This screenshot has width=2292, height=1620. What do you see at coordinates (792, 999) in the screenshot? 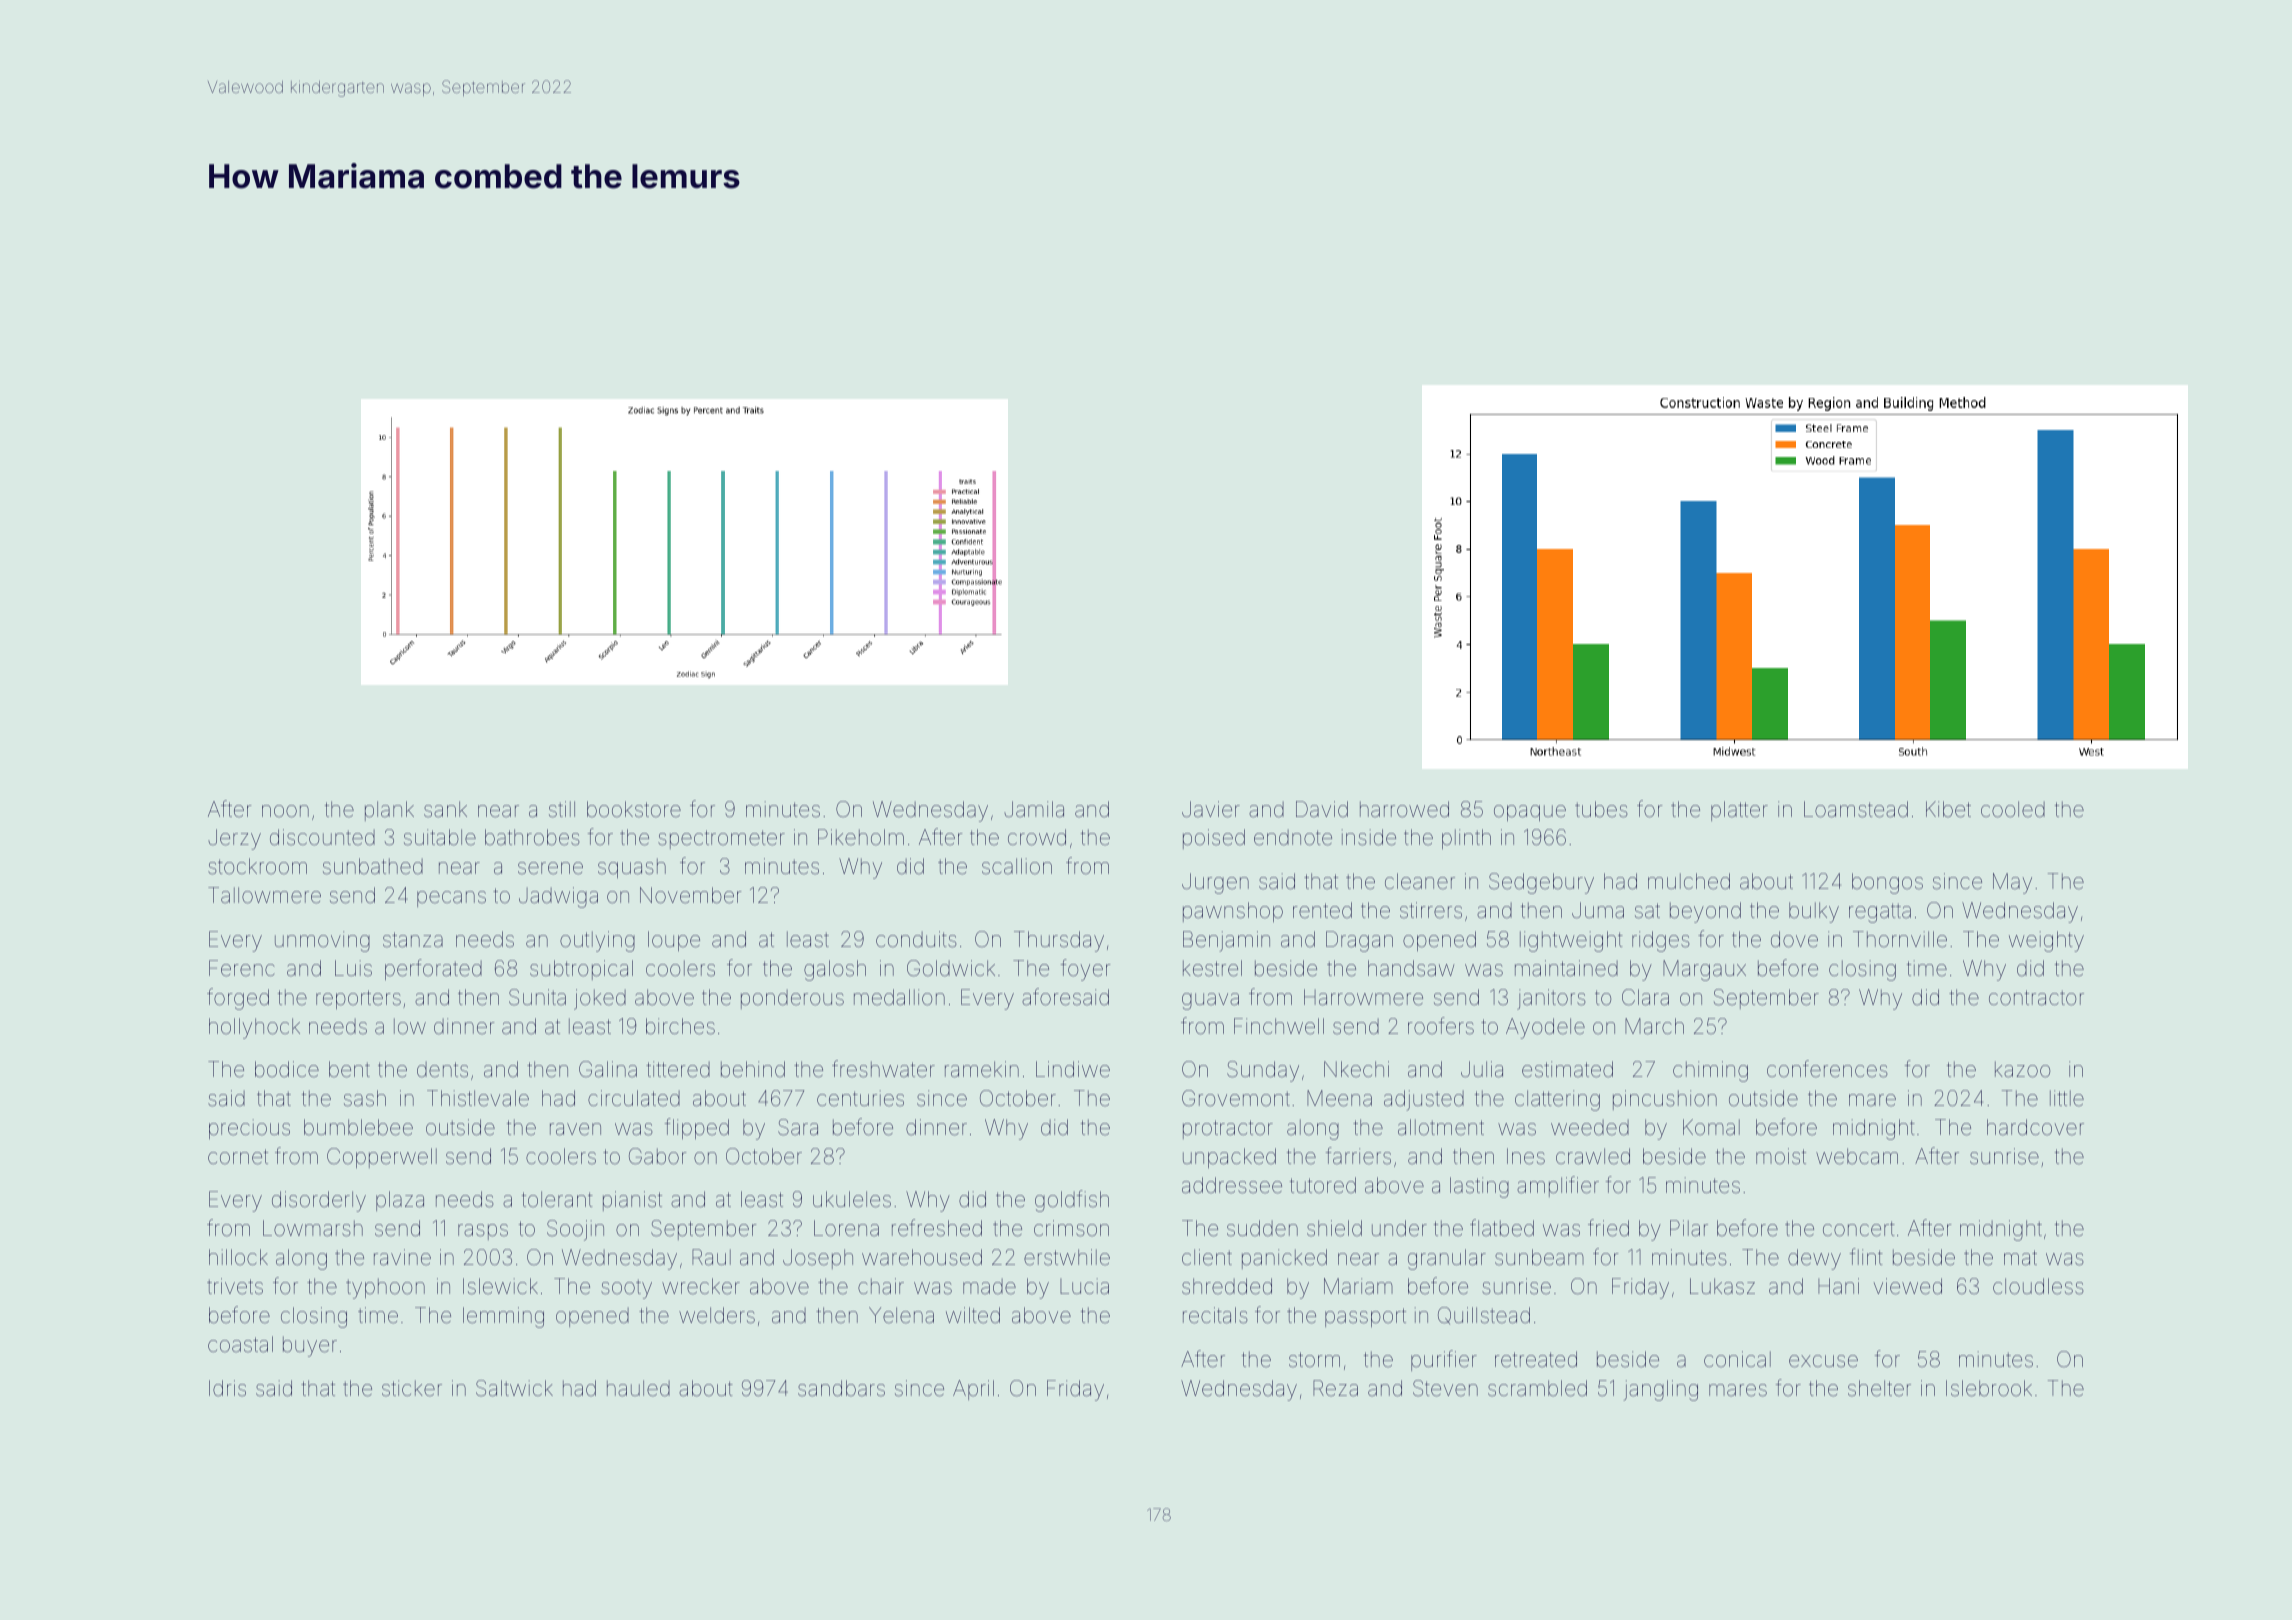
I see `ponderous` at bounding box center [792, 999].
